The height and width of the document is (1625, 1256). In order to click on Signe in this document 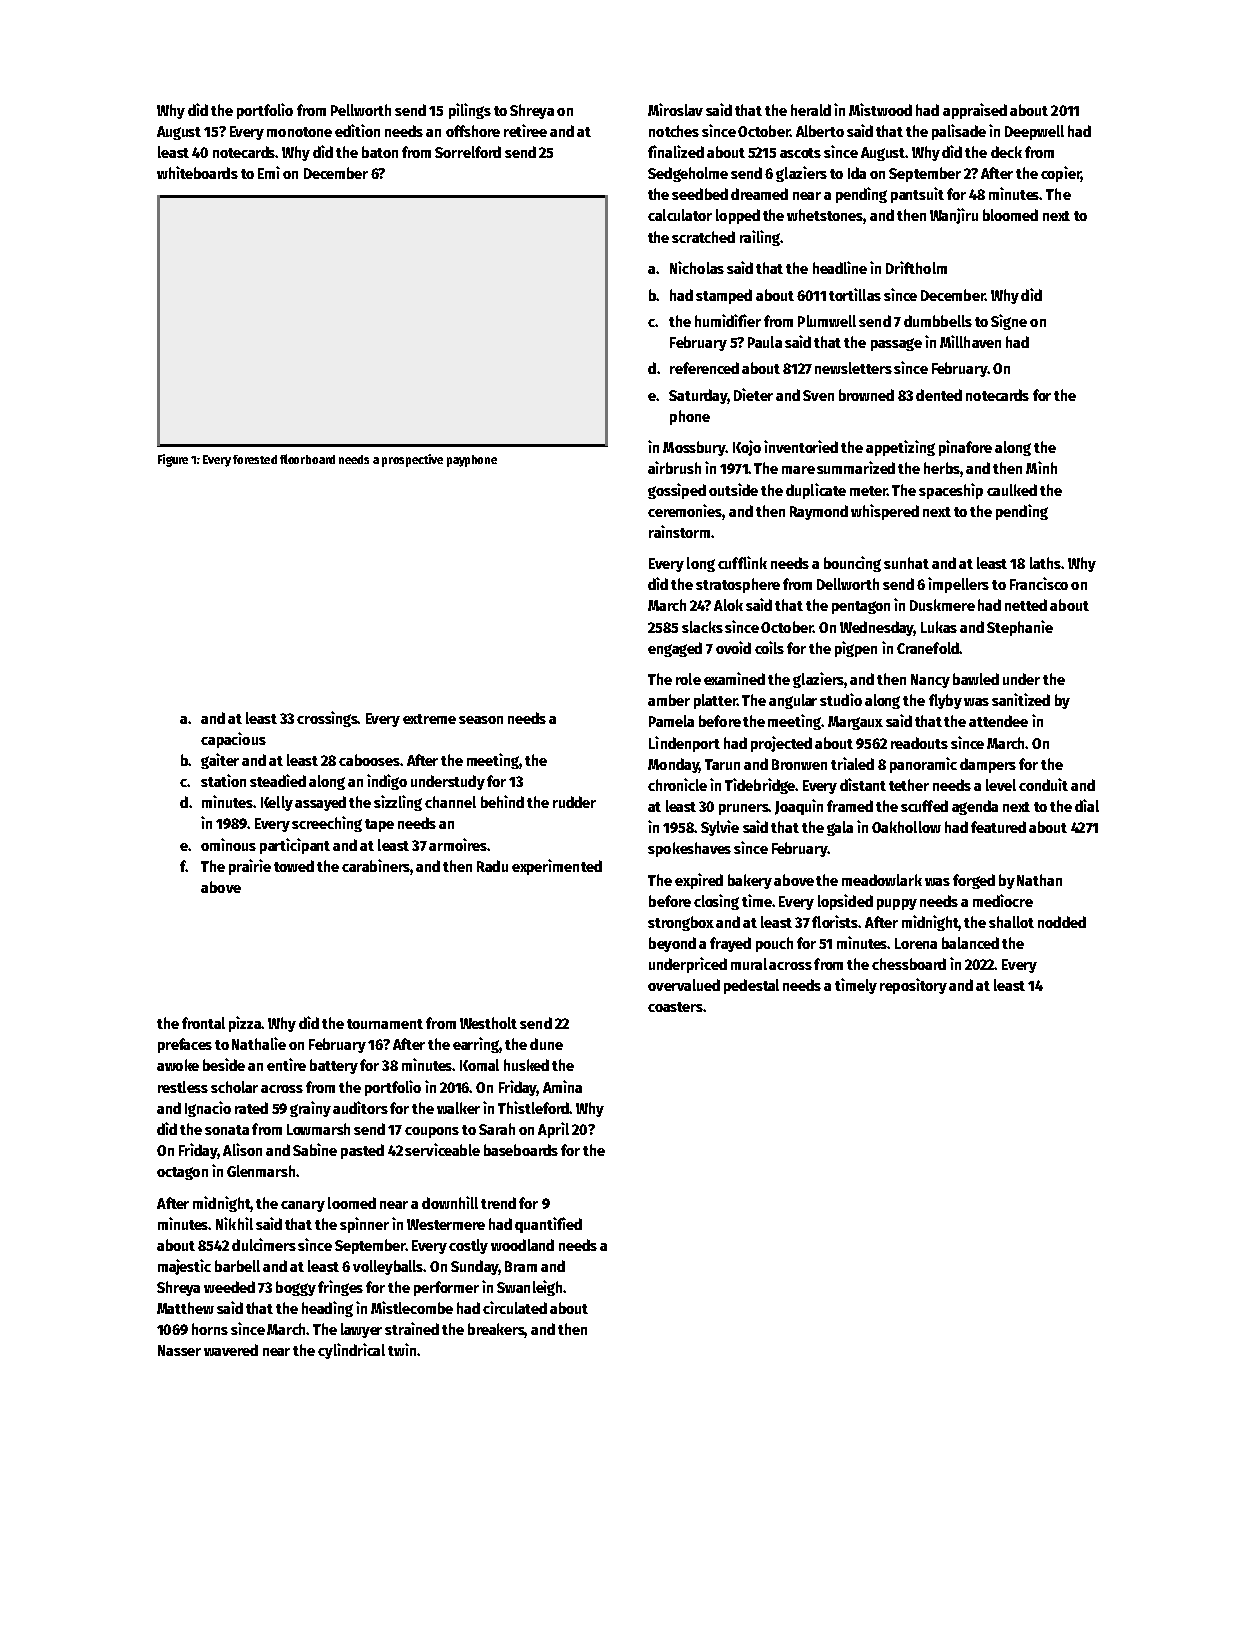, I will do `click(1009, 322)`.
